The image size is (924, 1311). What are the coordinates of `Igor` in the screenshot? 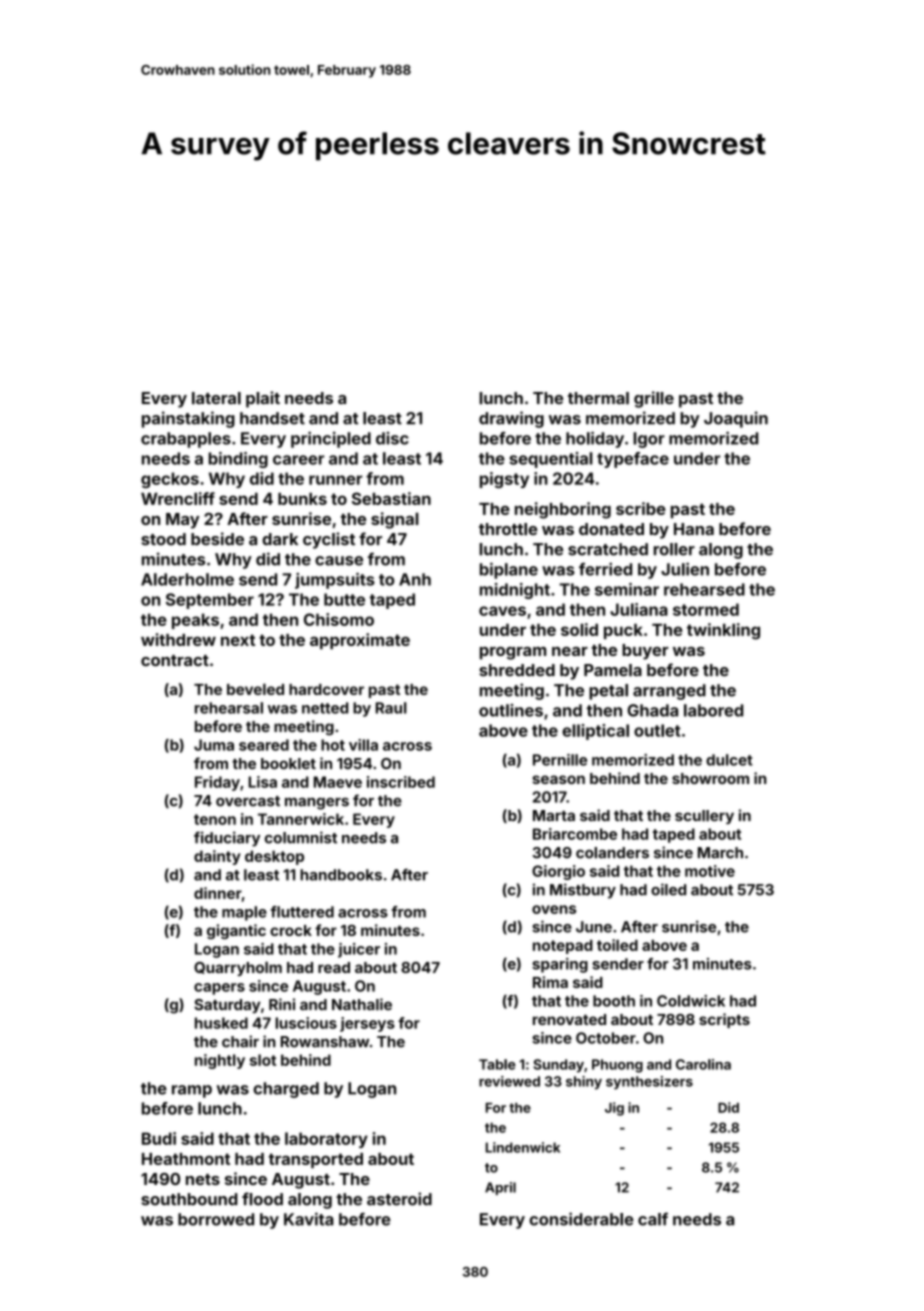 It's located at (649, 440).
